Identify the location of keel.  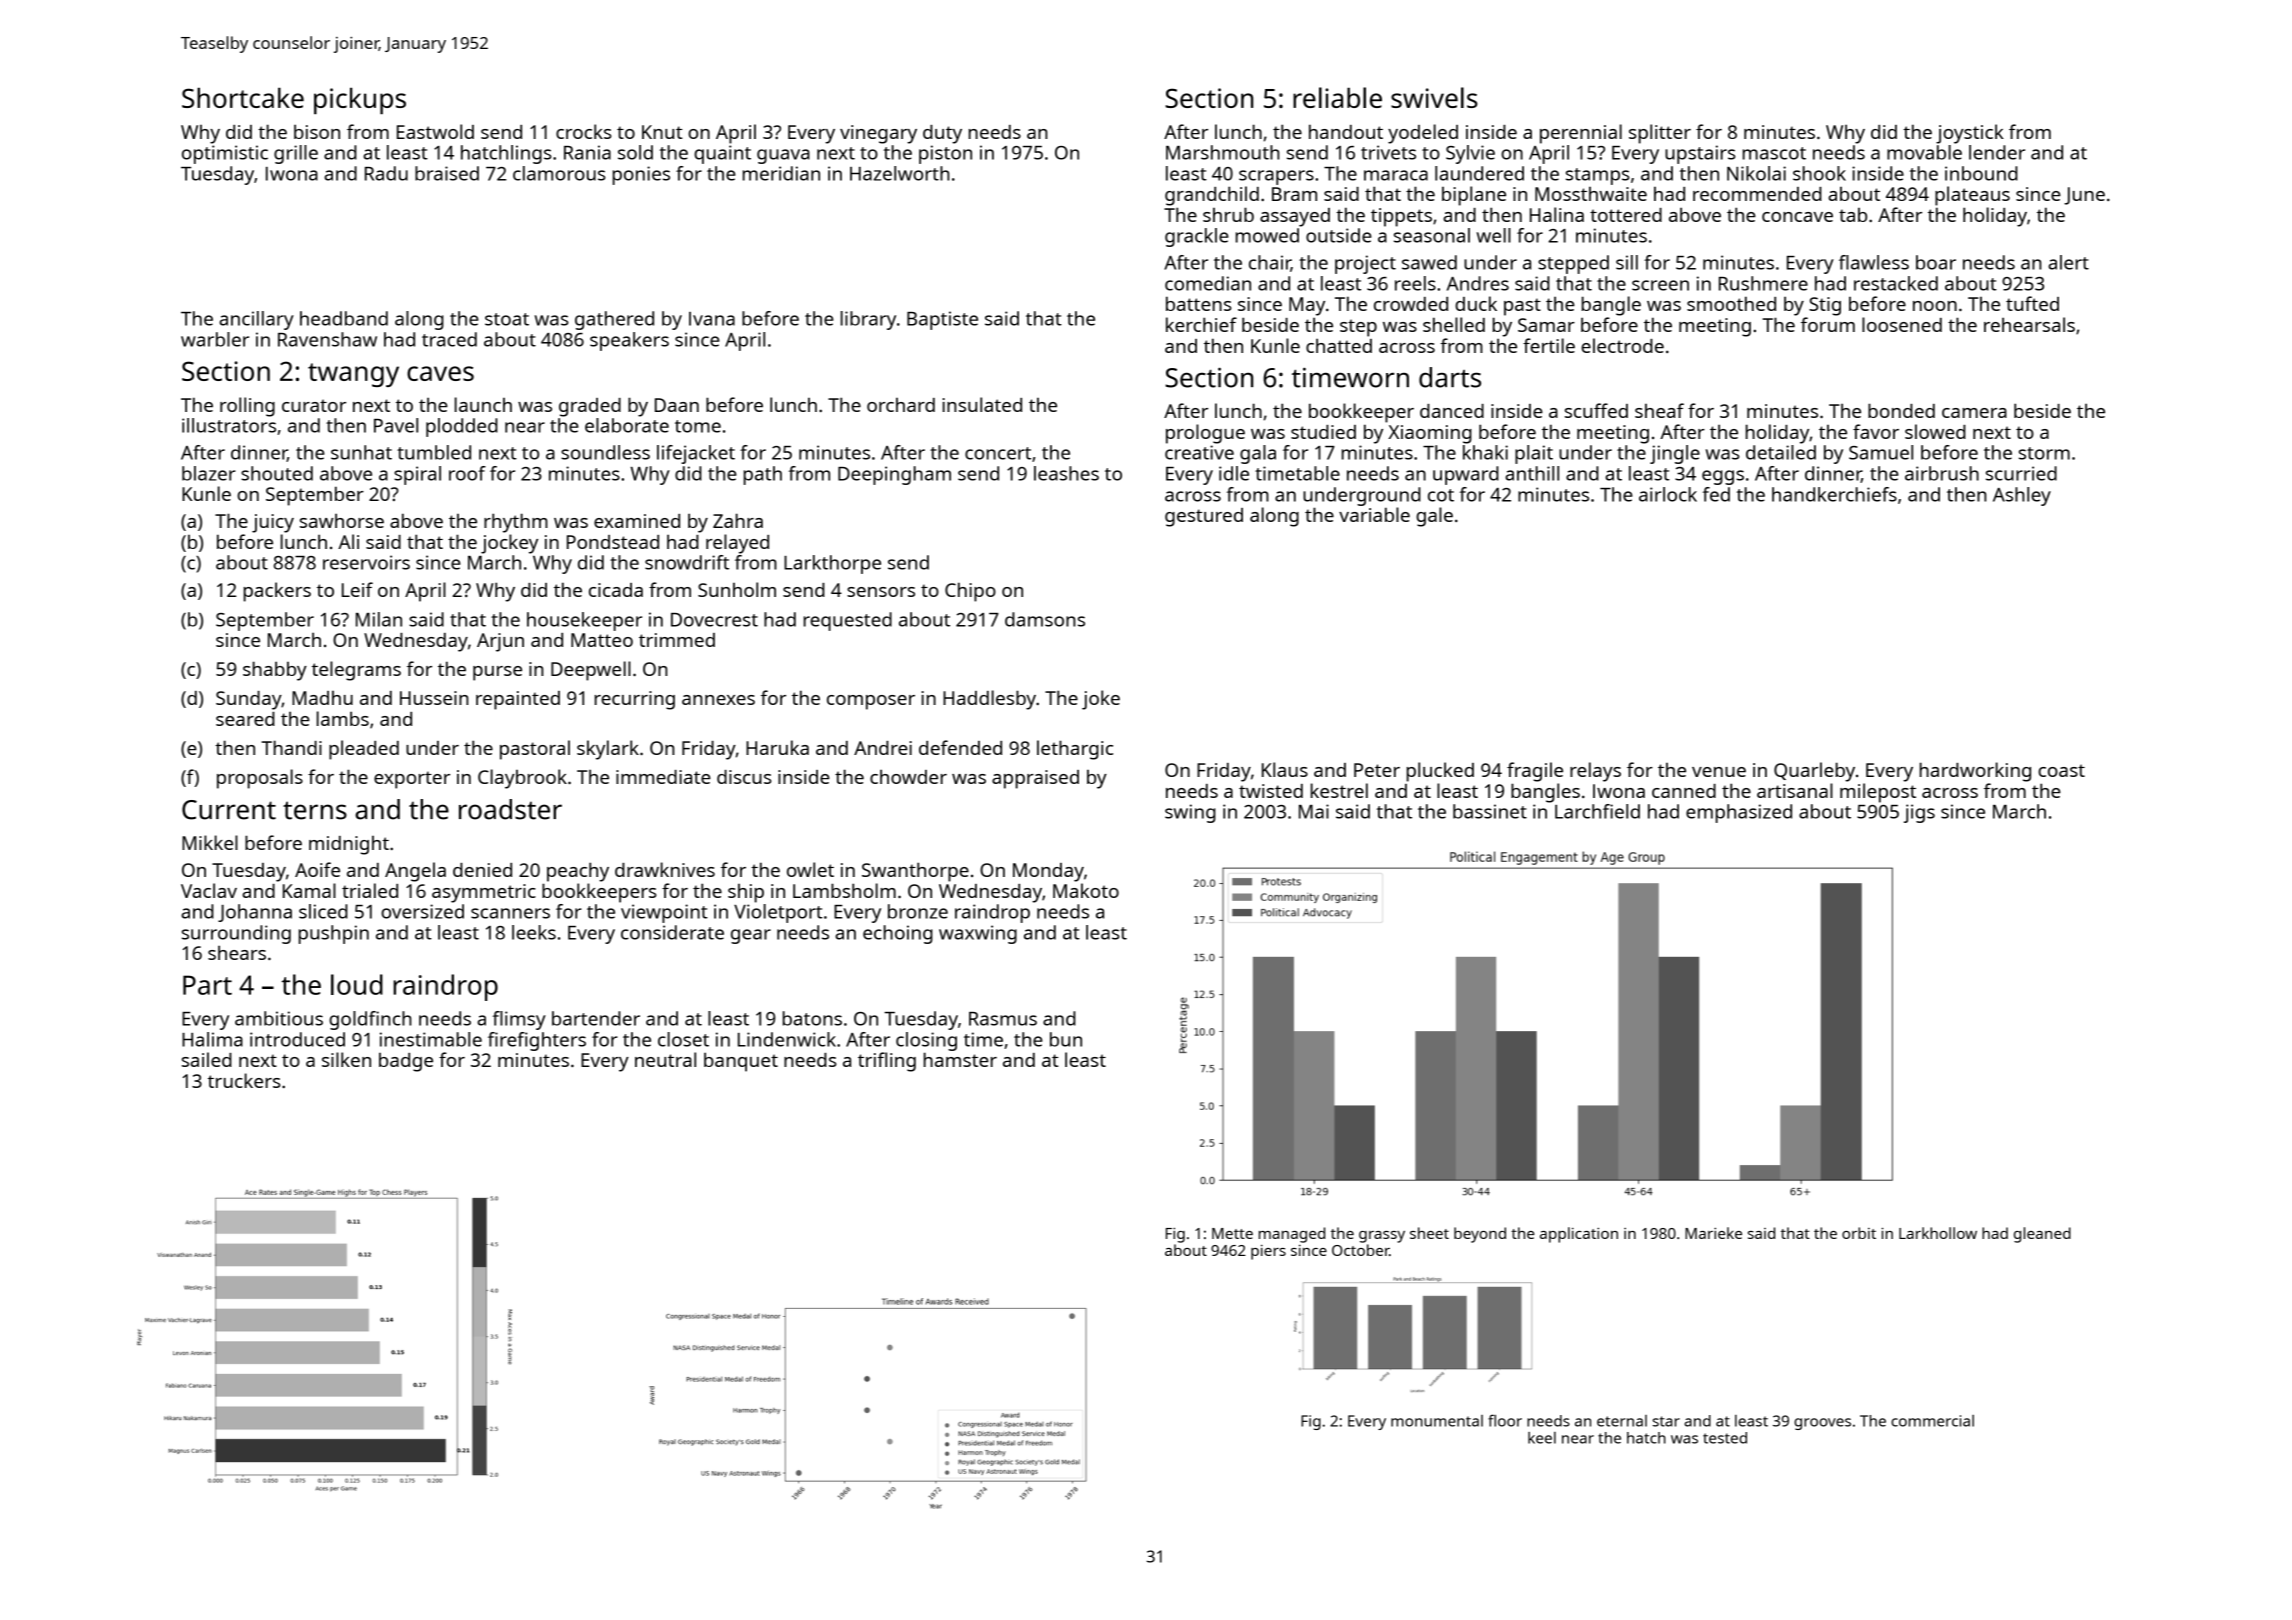
(1542, 1438).
